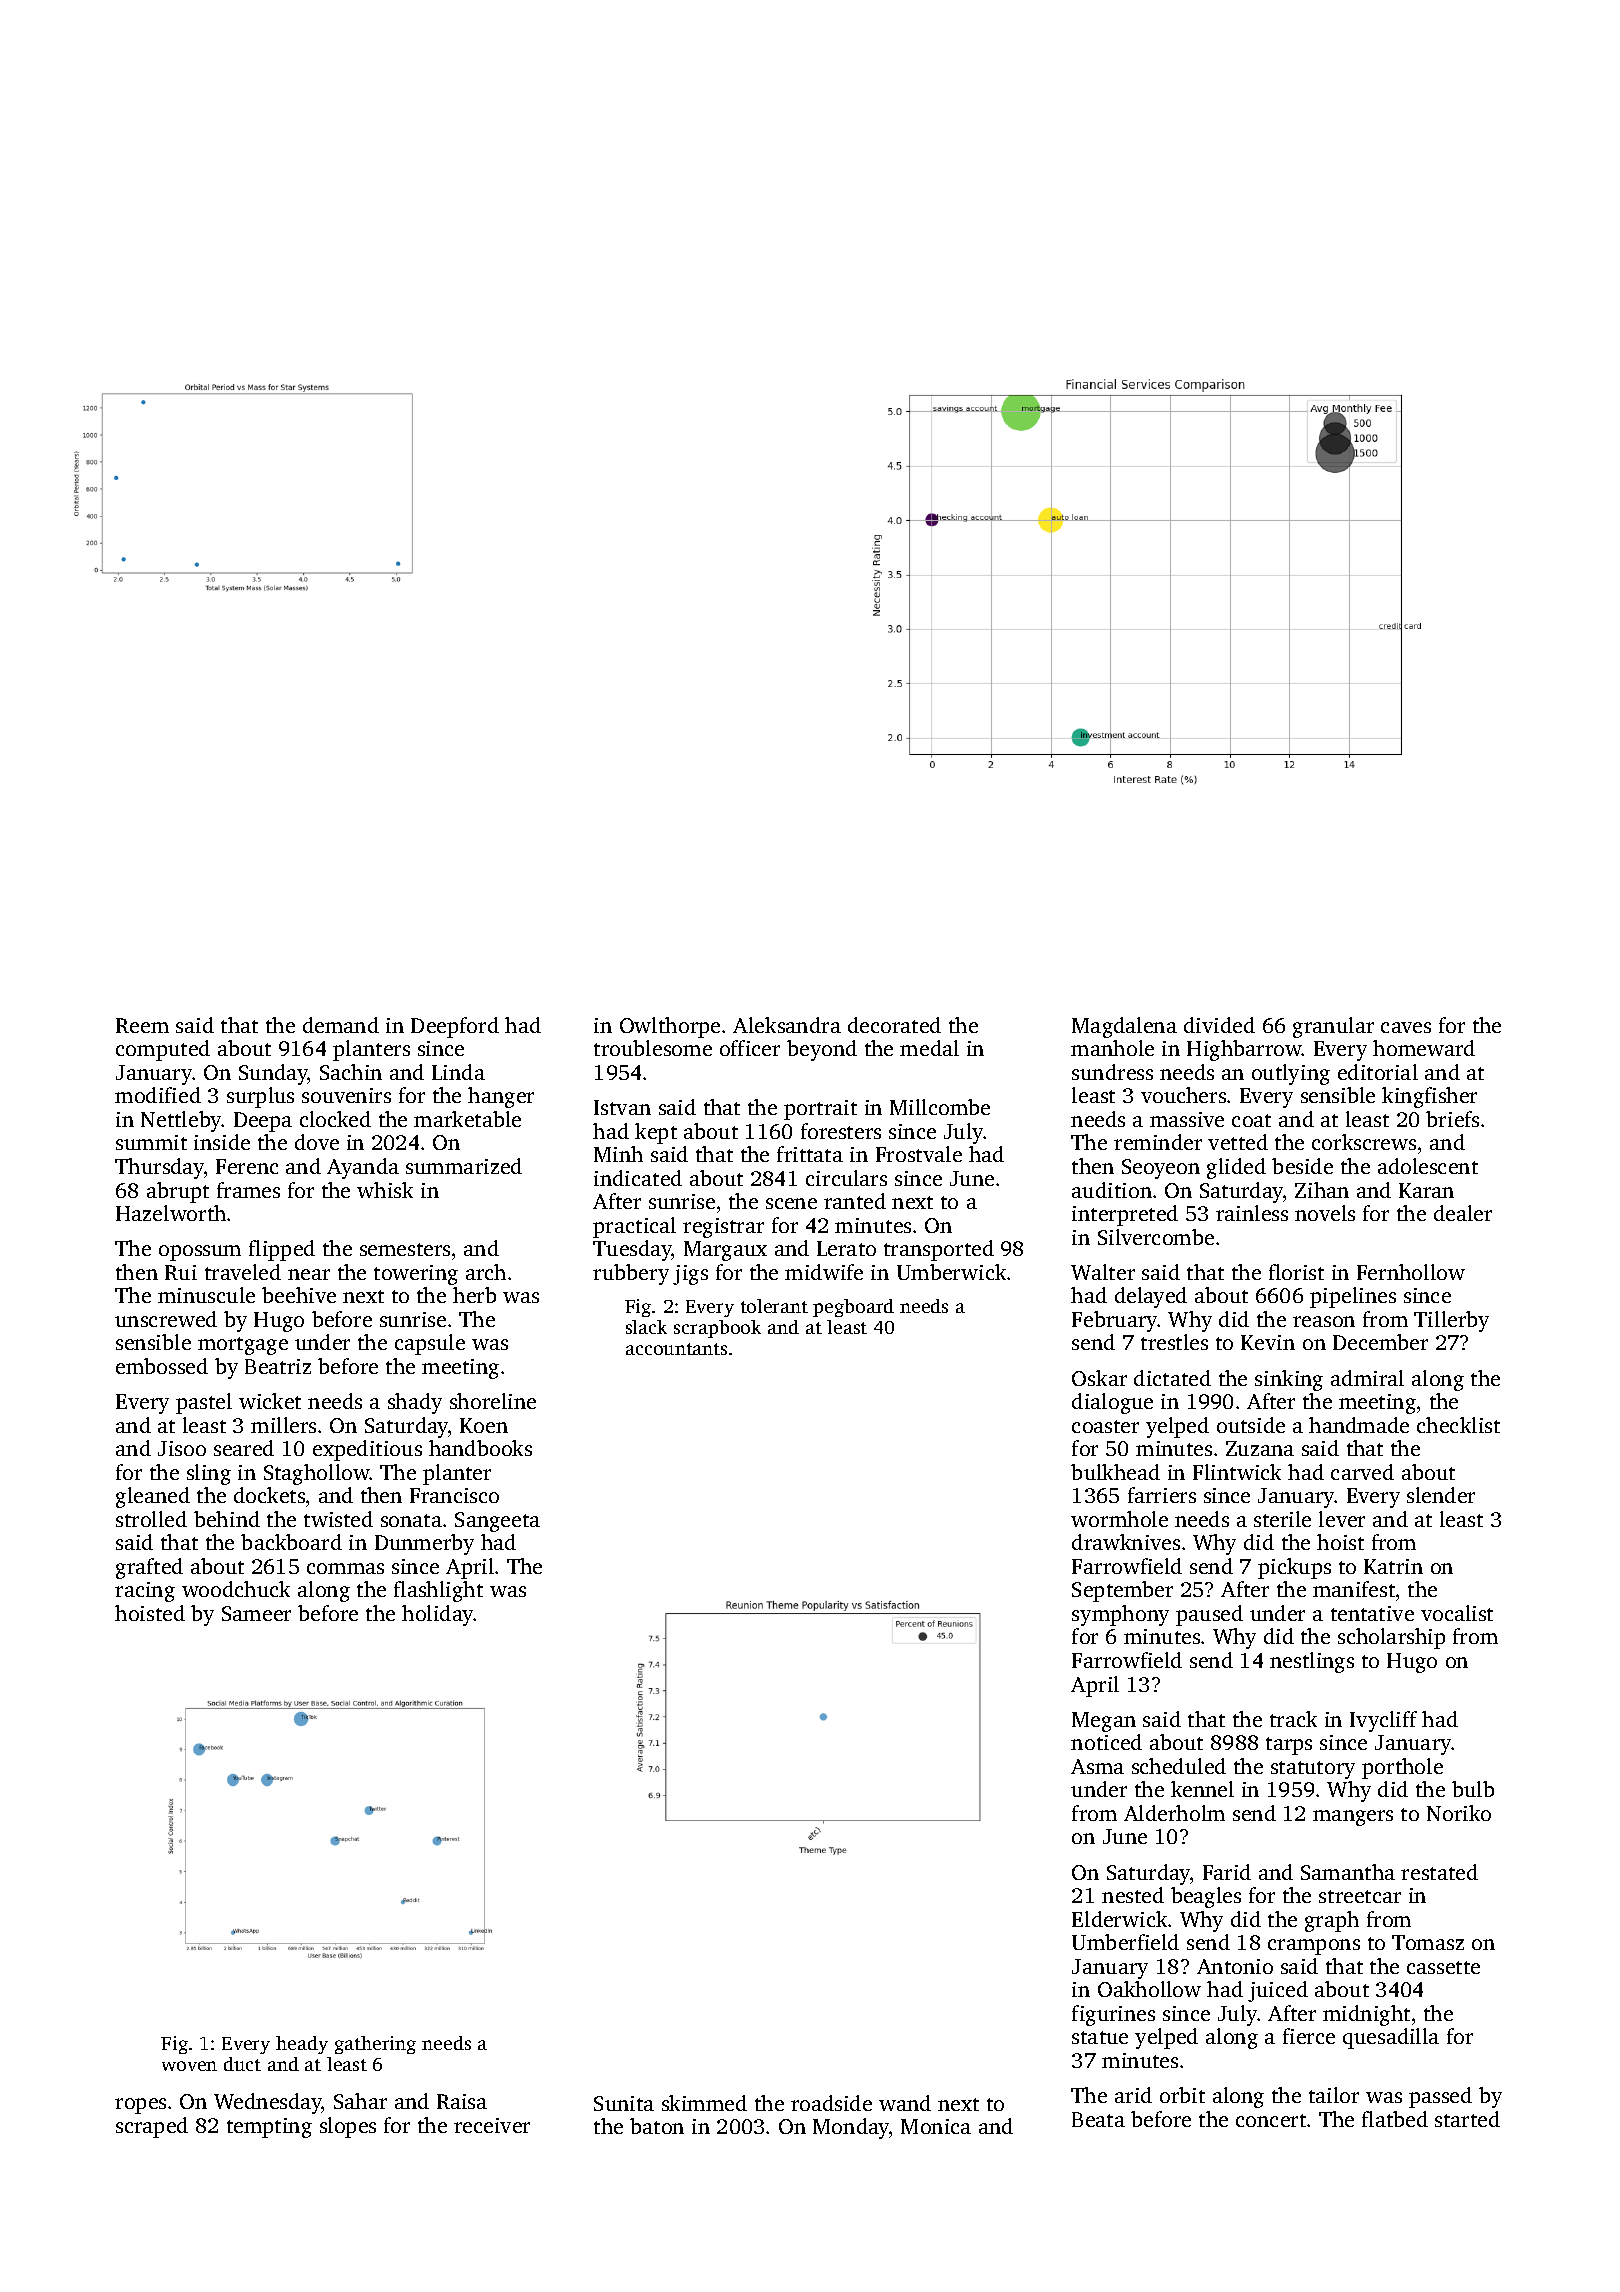 The image size is (1620, 2292). What do you see at coordinates (1395, 2119) in the image?
I see `flatbed` at bounding box center [1395, 2119].
